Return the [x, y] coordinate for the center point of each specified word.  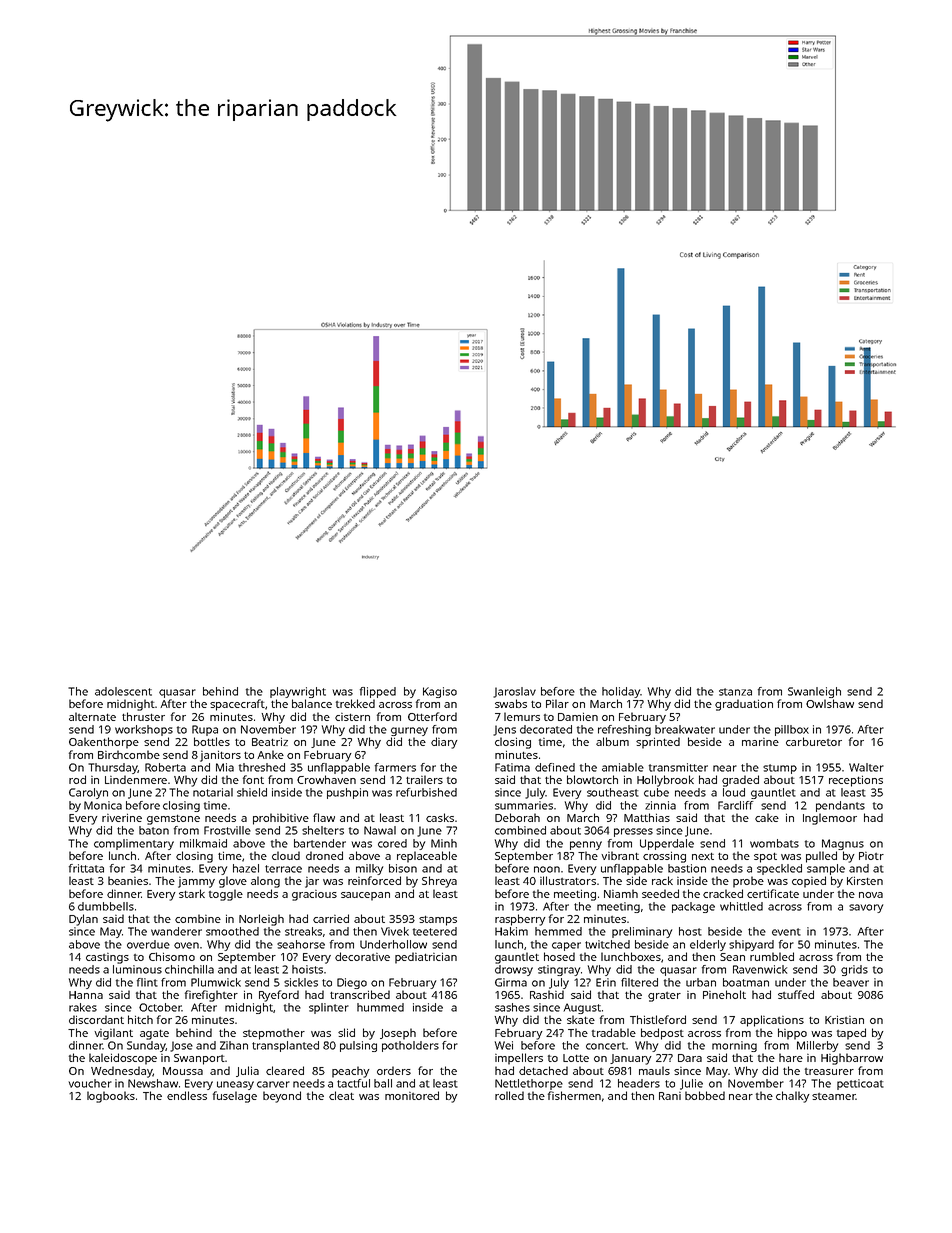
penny [586, 845]
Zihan [234, 1045]
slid [346, 1032]
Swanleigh [814, 692]
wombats [774, 843]
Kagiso [440, 692]
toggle [226, 895]
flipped [378, 692]
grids [854, 970]
